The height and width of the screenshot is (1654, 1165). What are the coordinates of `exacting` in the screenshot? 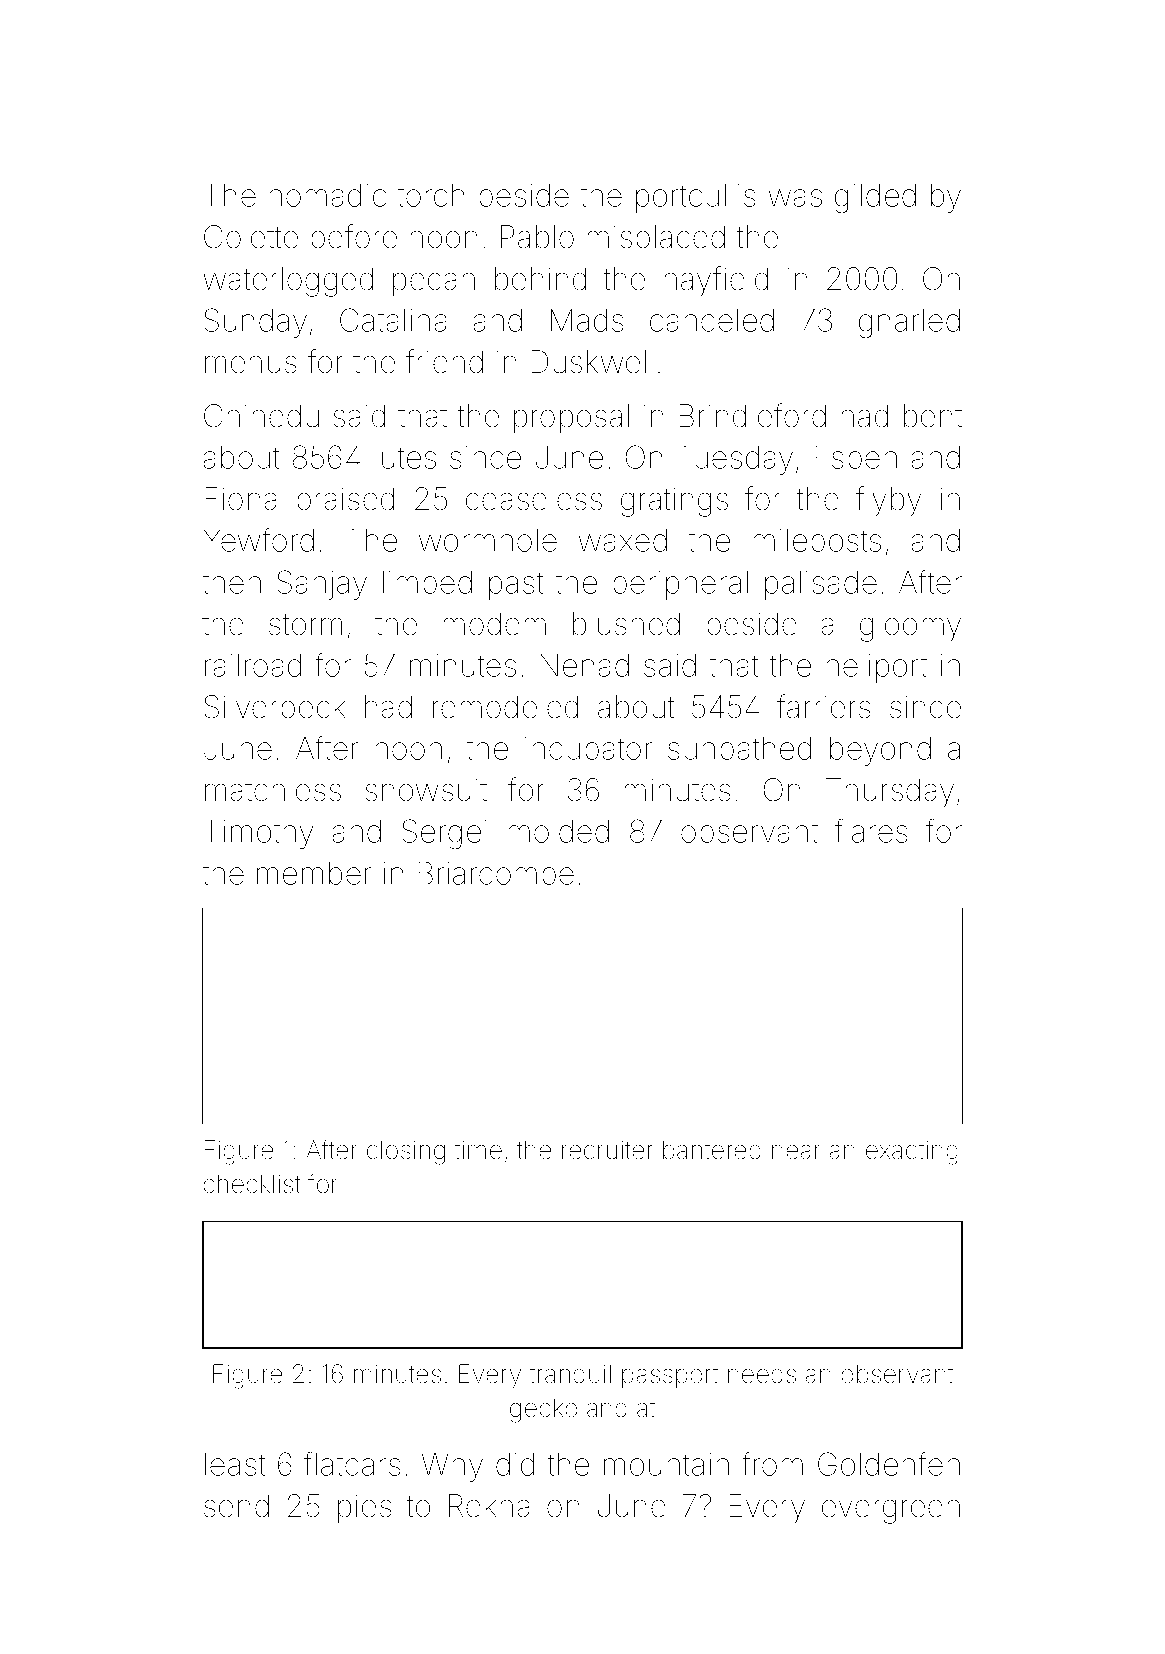 It's located at (912, 1153).
